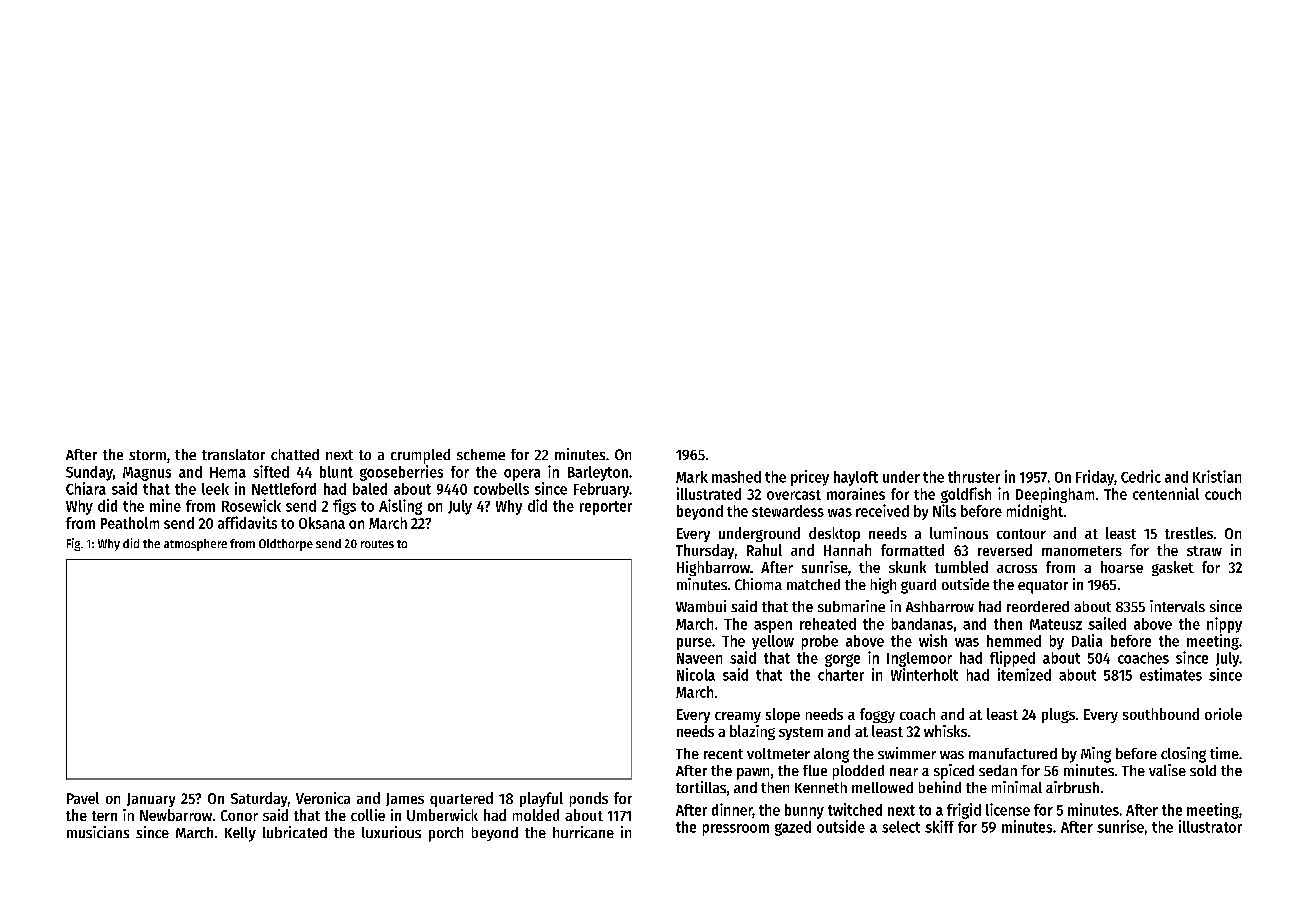 This page has width=1308, height=924. I want to click on thruster, so click(974, 477).
